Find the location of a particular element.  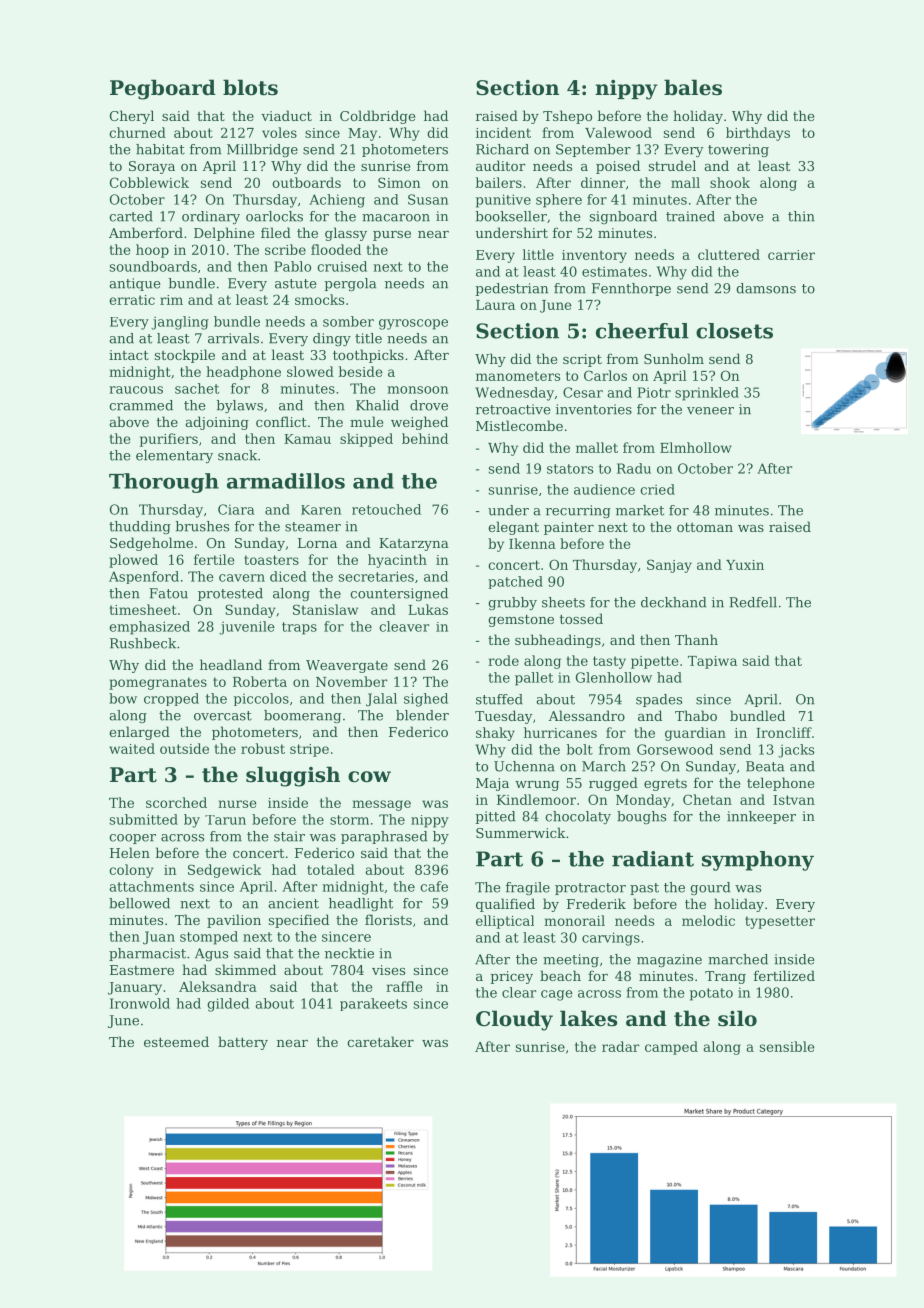

sheets is located at coordinates (563, 602).
